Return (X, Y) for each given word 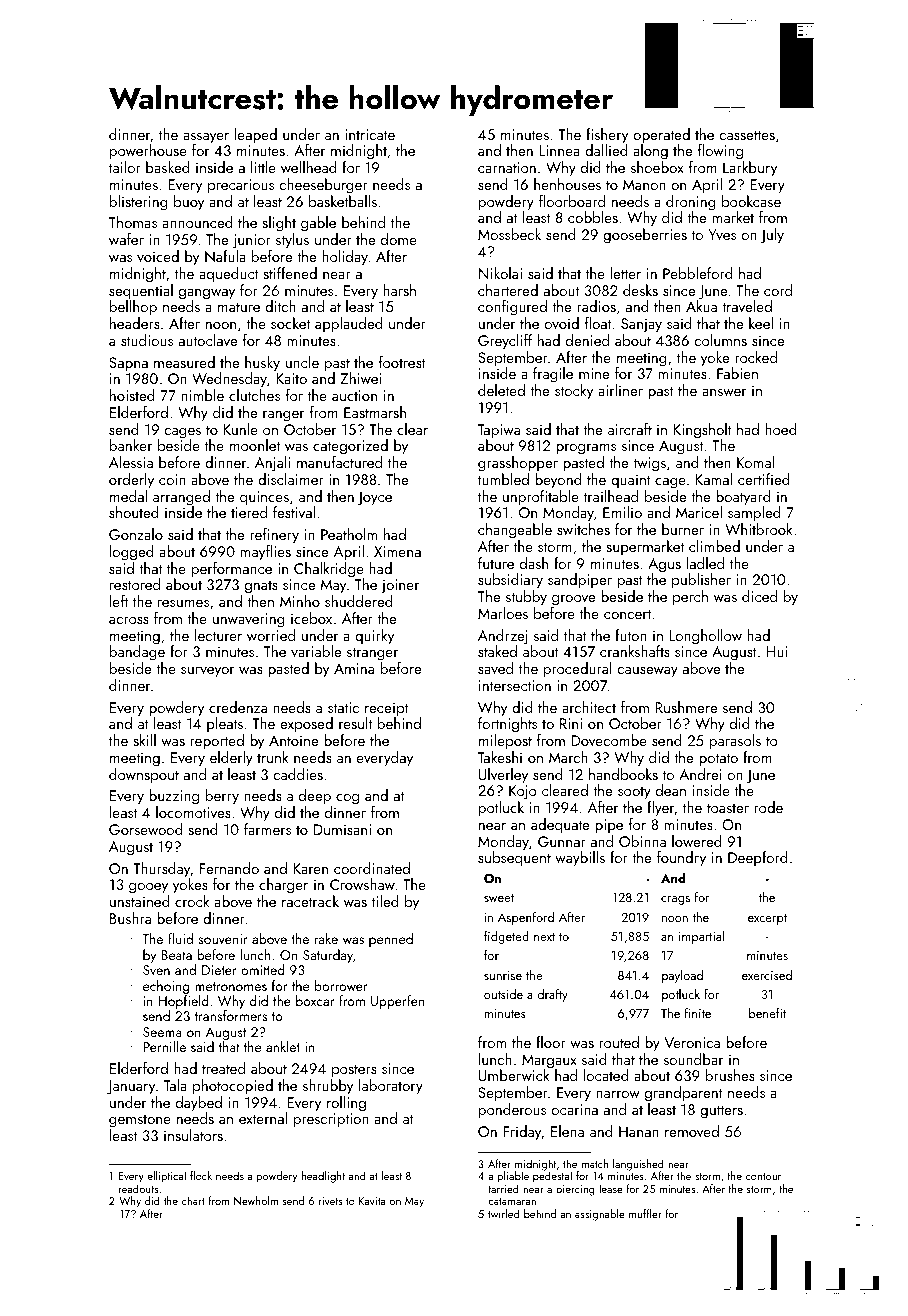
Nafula (225, 256)
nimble (202, 395)
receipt (386, 709)
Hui (776, 651)
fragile (553, 375)
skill (144, 740)
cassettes (747, 135)
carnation (507, 167)
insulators (193, 1135)
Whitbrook (759, 529)
